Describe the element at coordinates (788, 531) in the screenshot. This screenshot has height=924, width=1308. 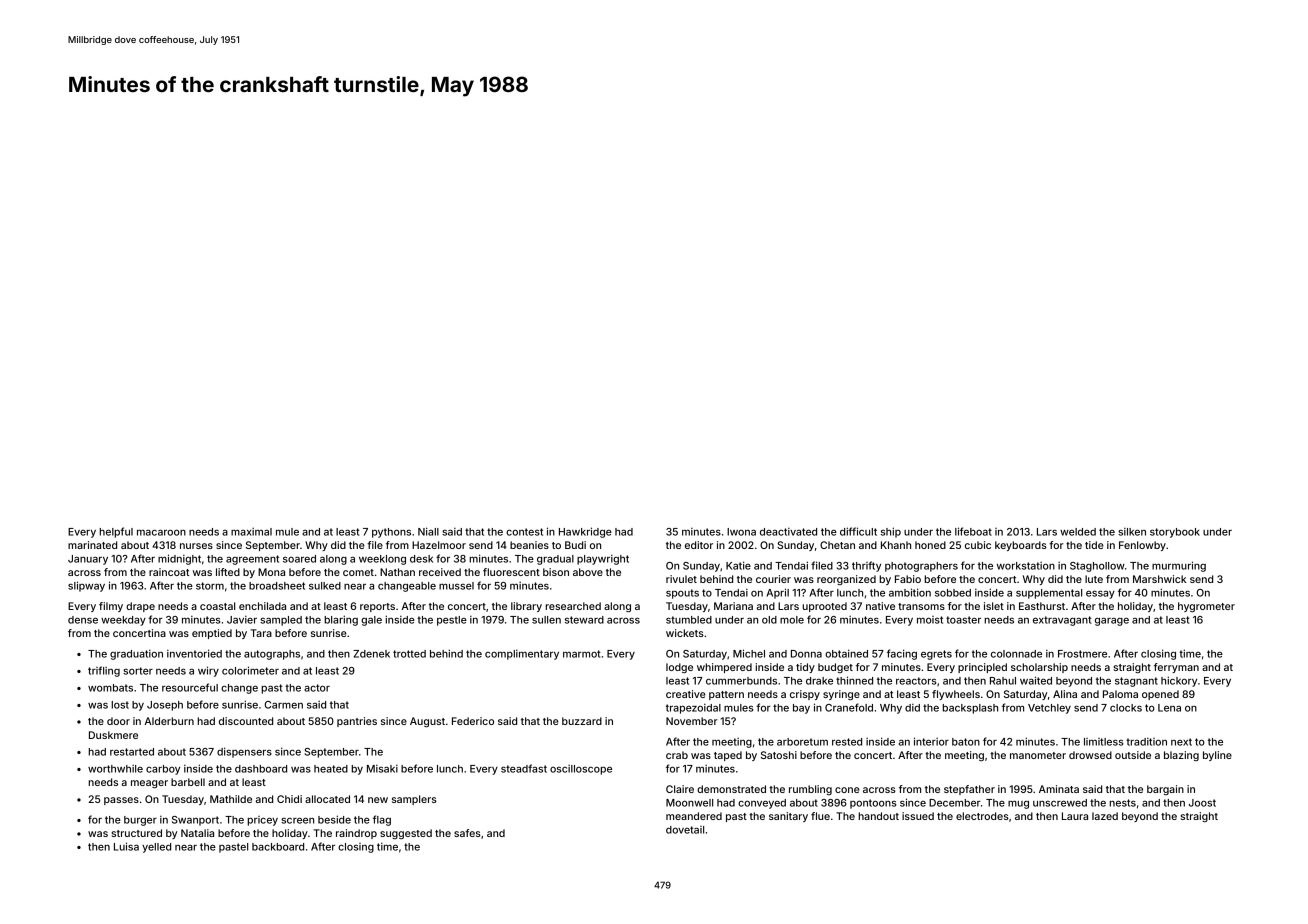
I see `deactivated` at that location.
